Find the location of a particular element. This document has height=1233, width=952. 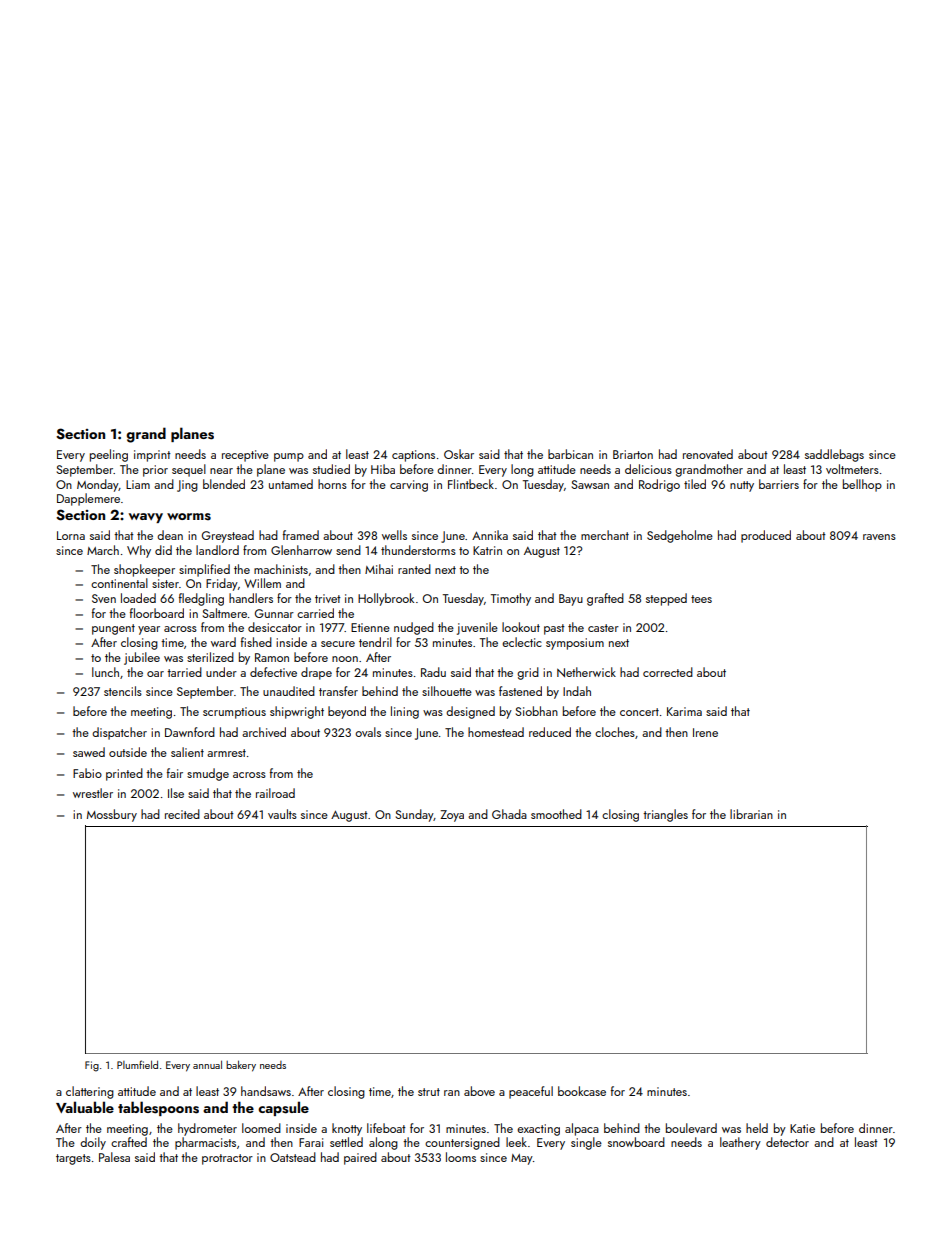

targets is located at coordinates (73, 1159).
